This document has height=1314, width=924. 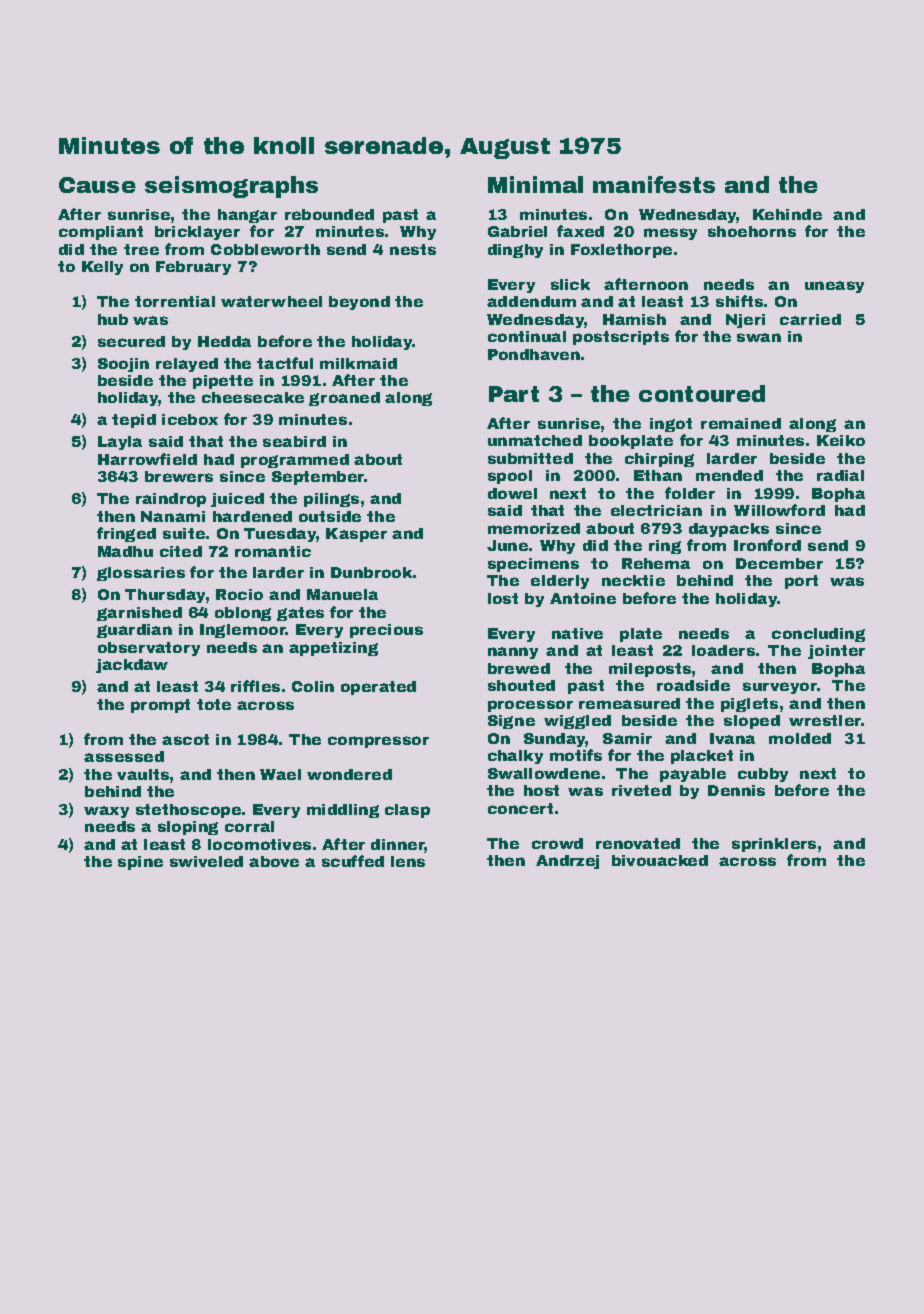 I want to click on uneasy, so click(x=834, y=287).
